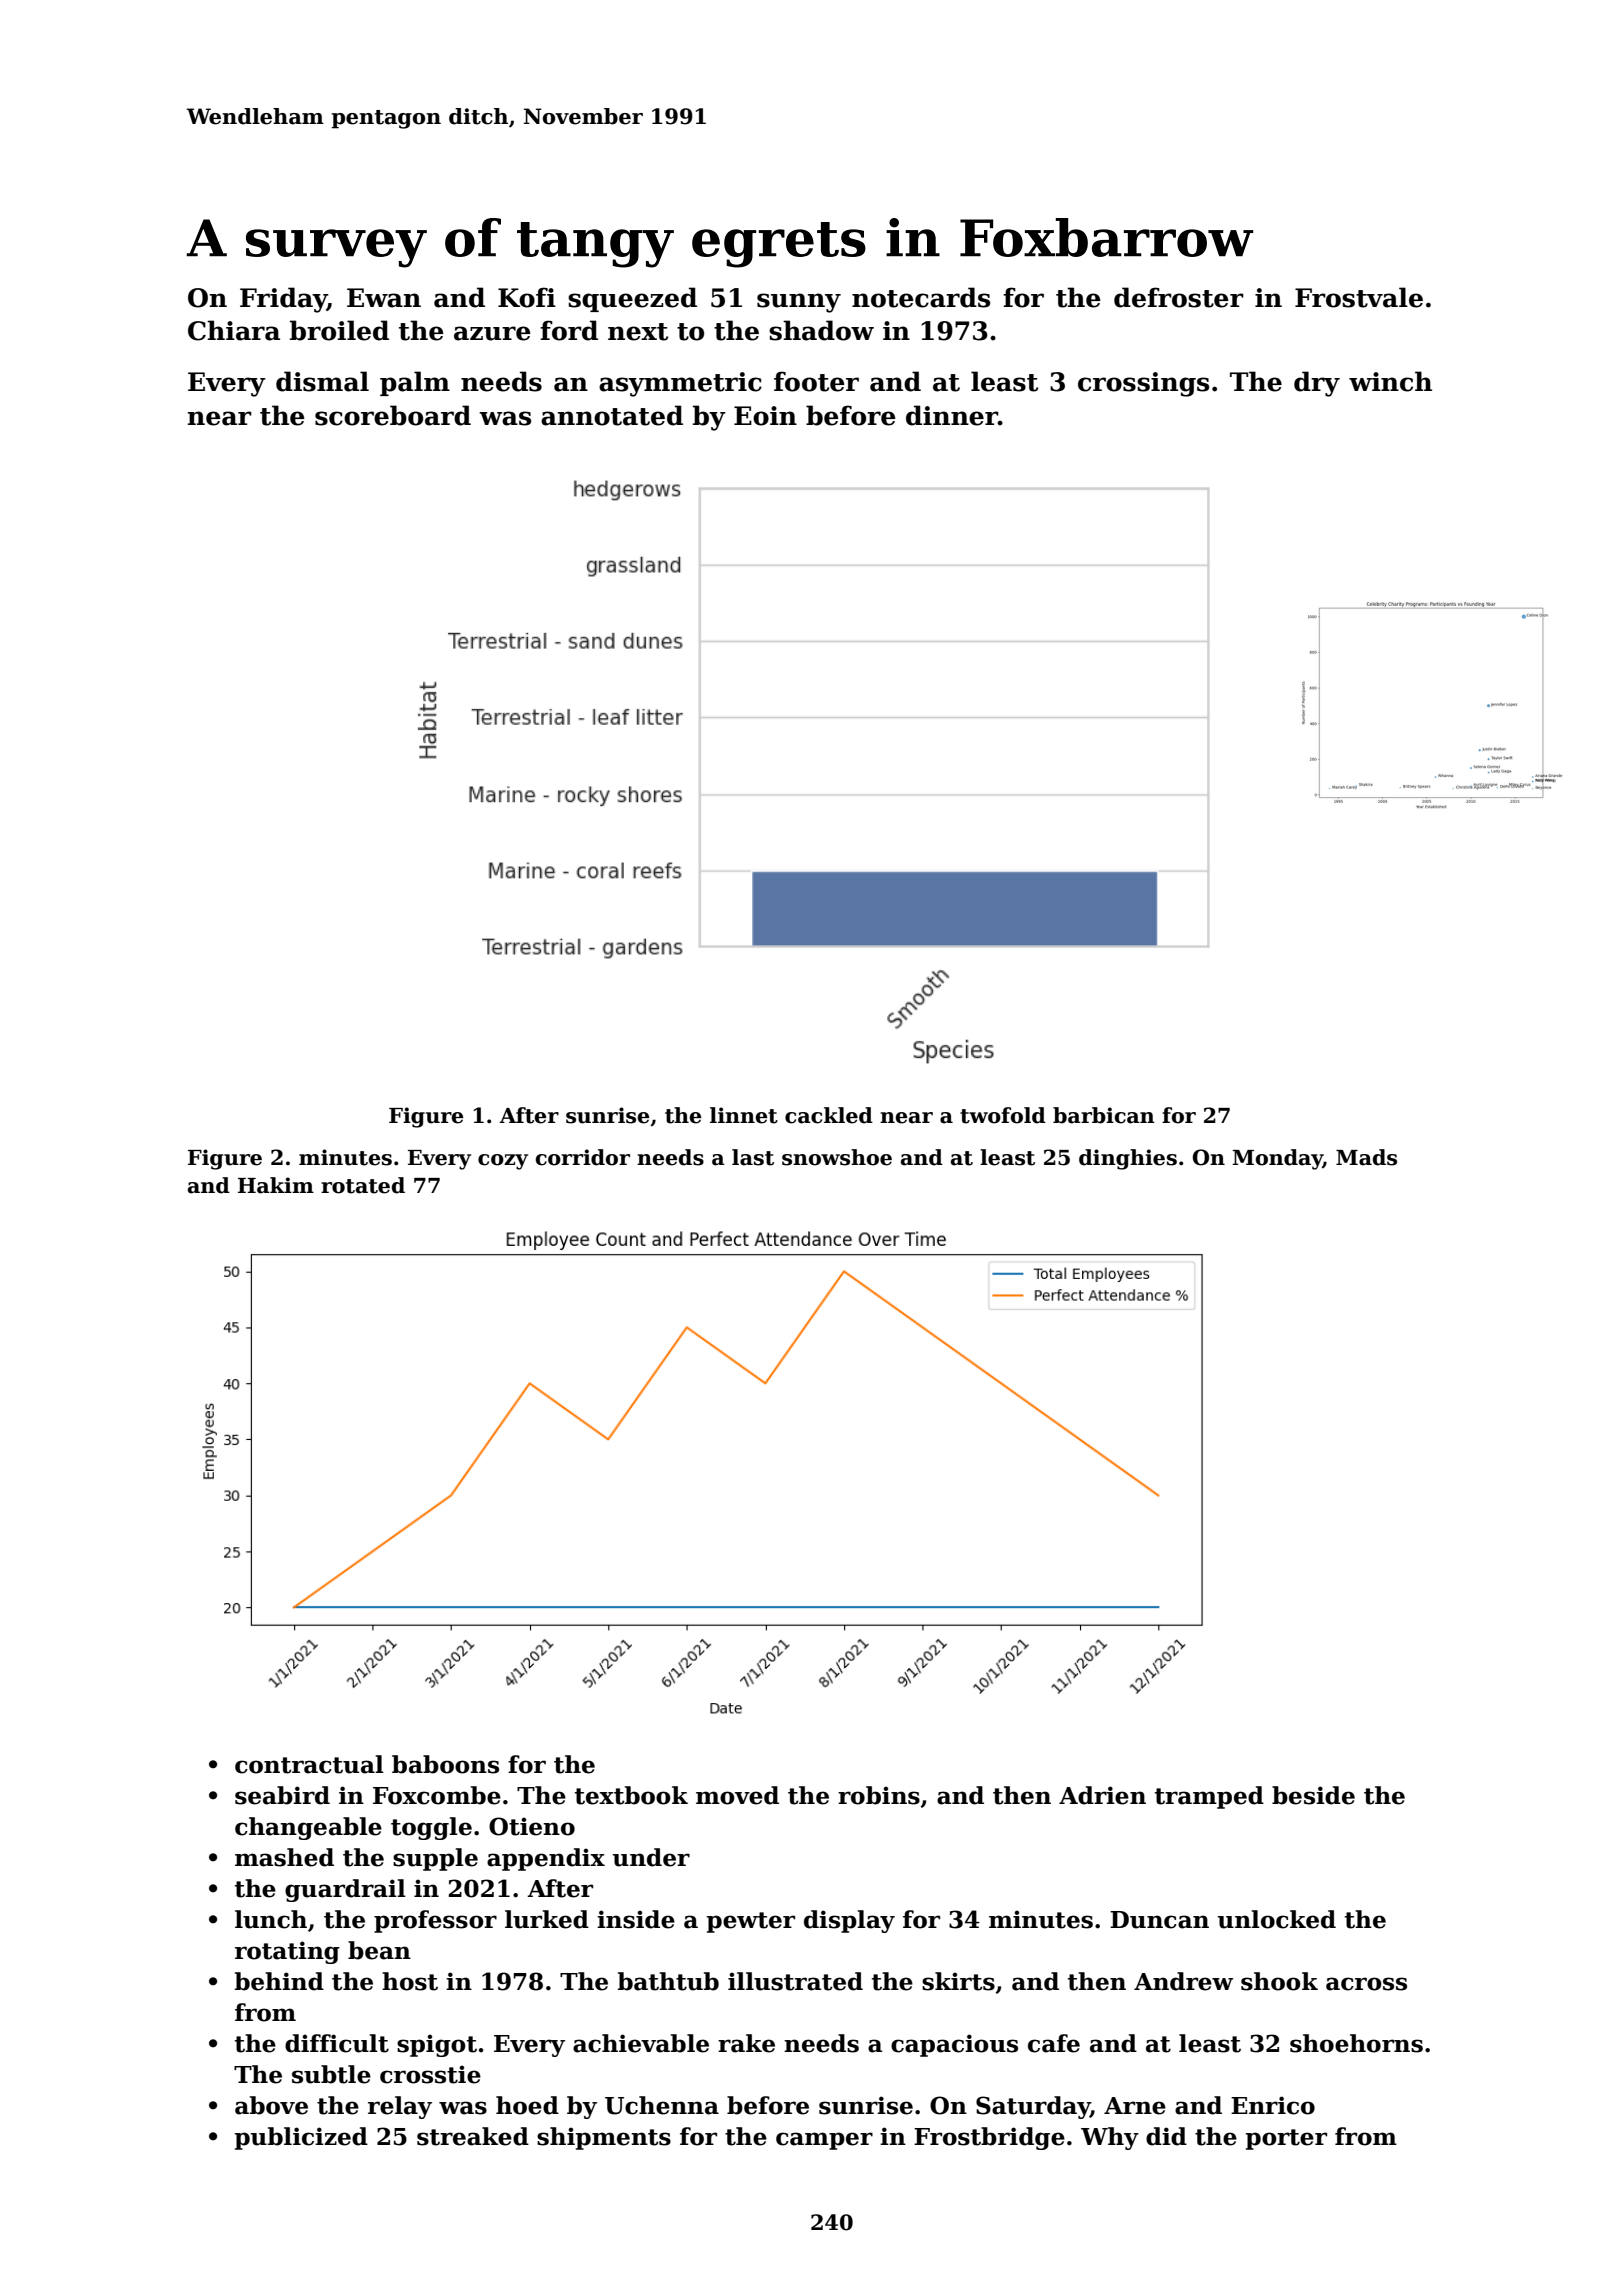  Describe the element at coordinates (363, 1185) in the screenshot. I see `rotated` at that location.
